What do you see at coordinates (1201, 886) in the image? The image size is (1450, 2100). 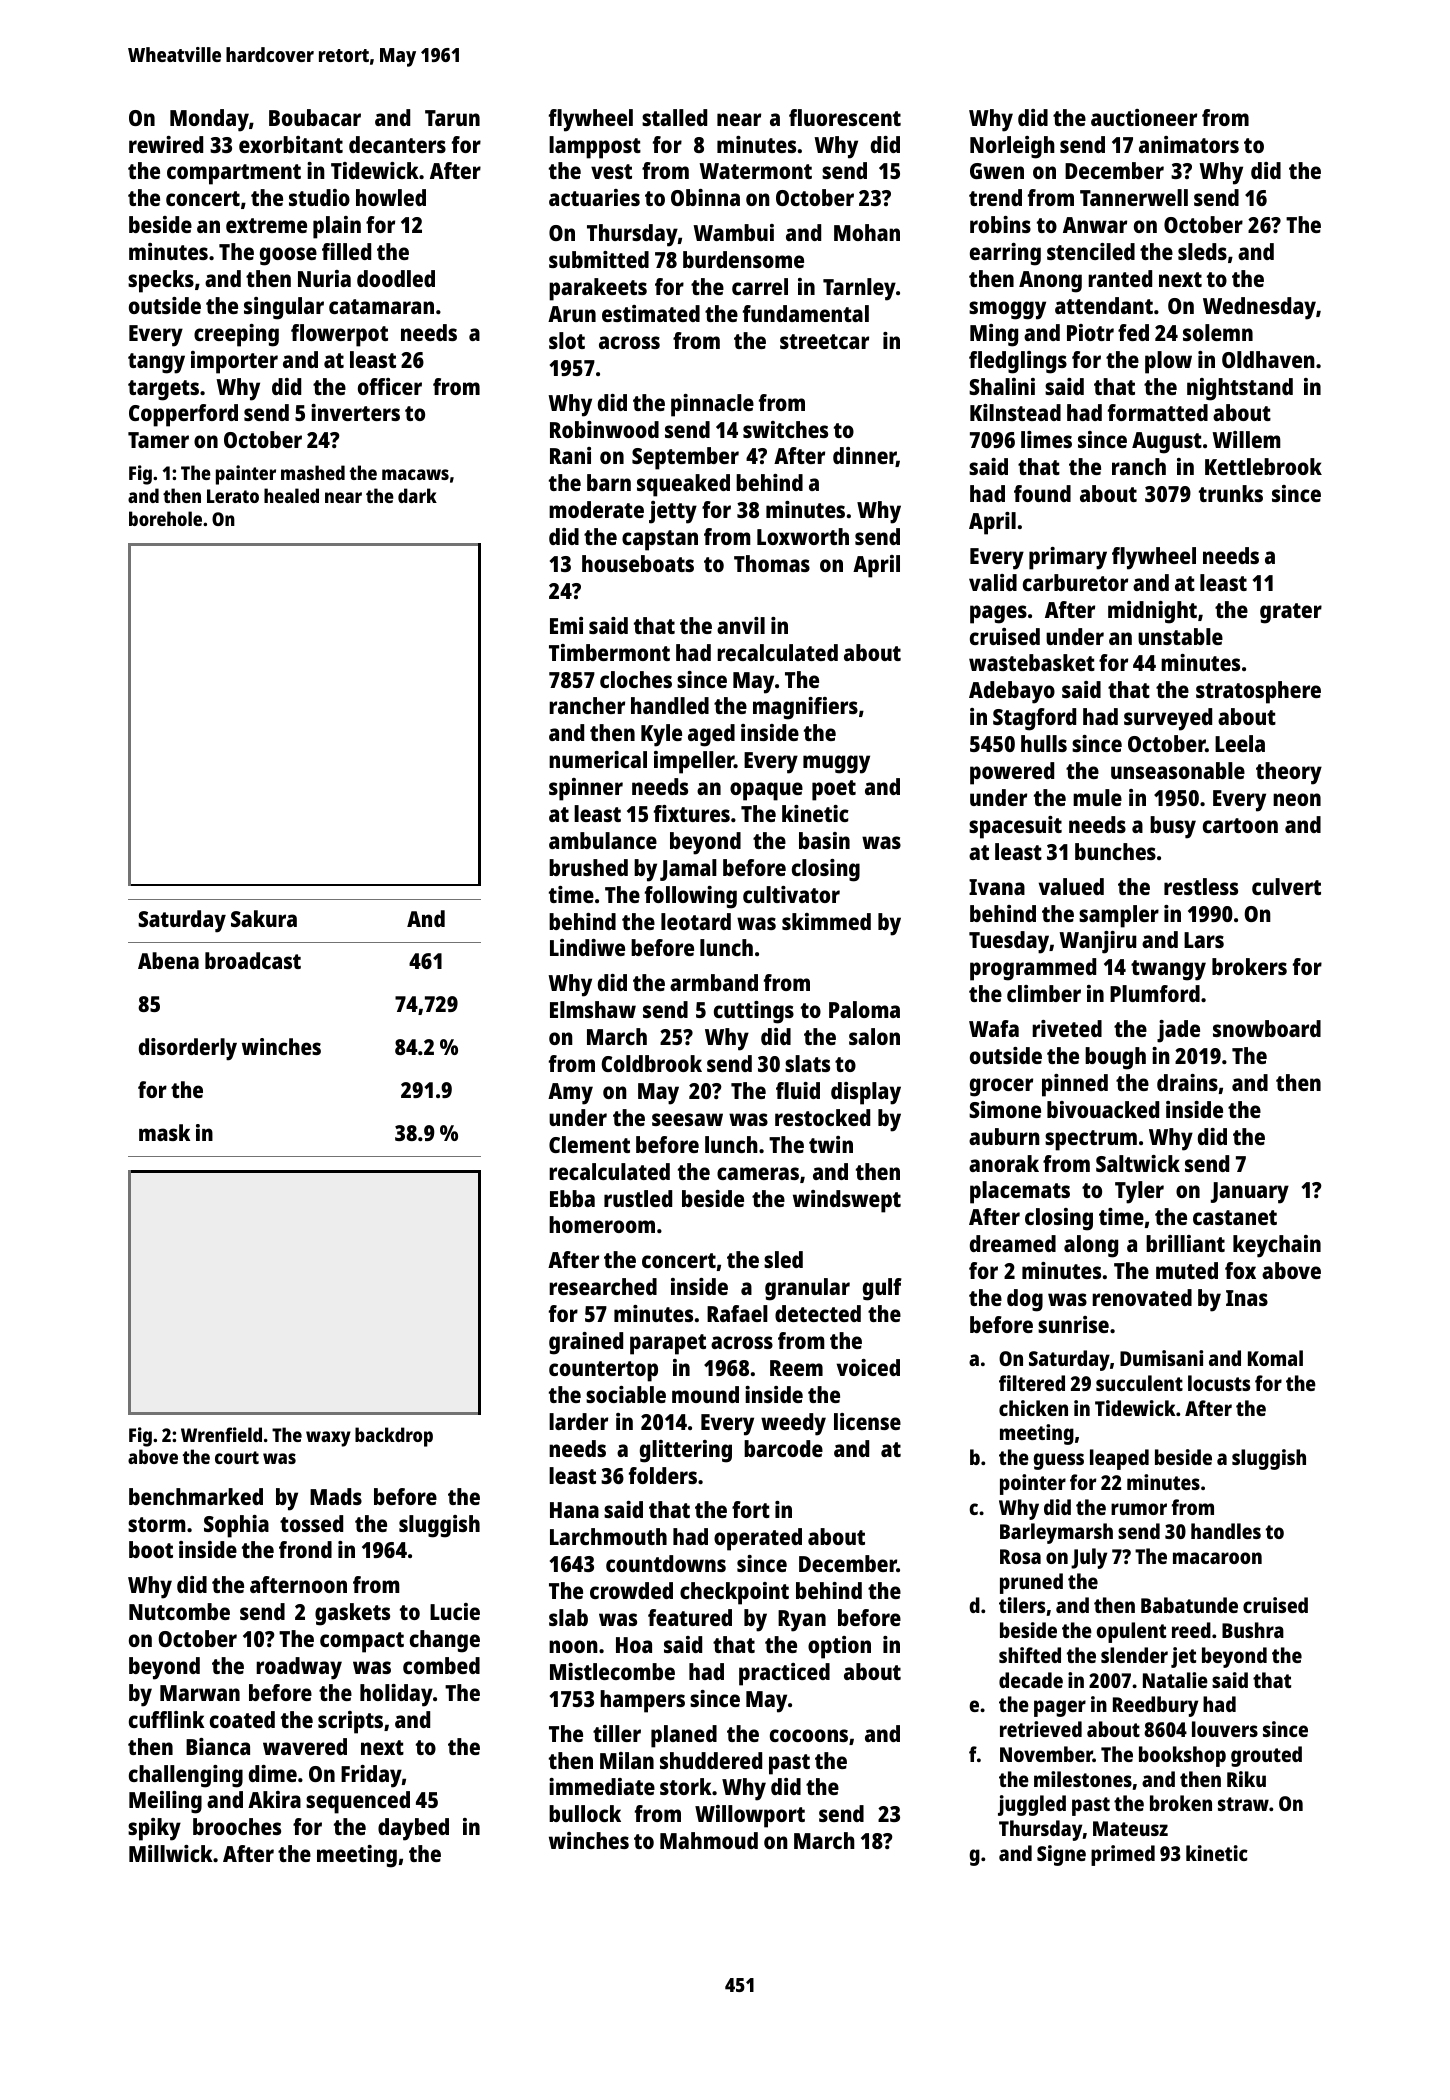 I see `restless` at bounding box center [1201, 886].
